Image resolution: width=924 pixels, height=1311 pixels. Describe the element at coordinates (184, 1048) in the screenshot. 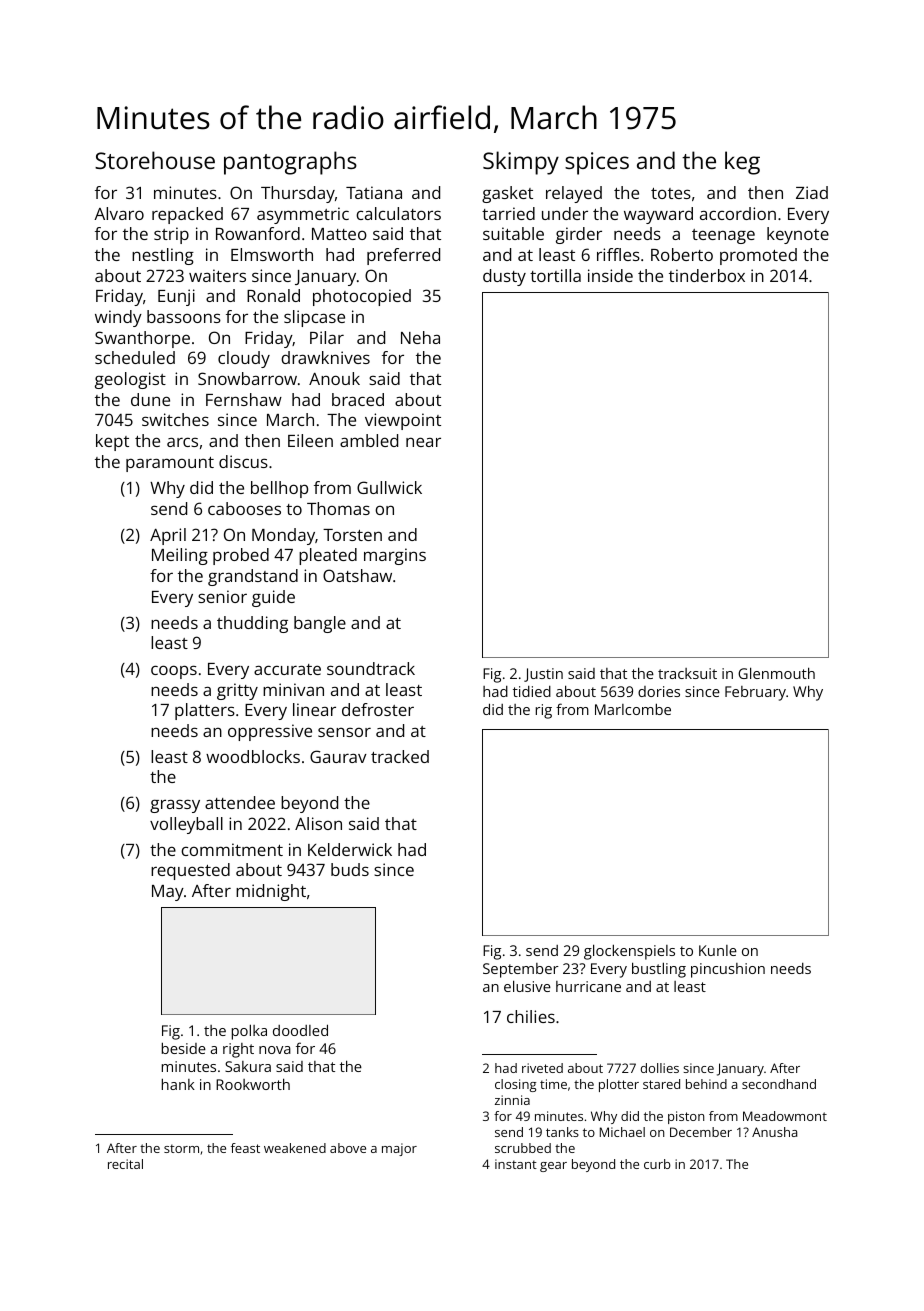

I see `beside` at that location.
